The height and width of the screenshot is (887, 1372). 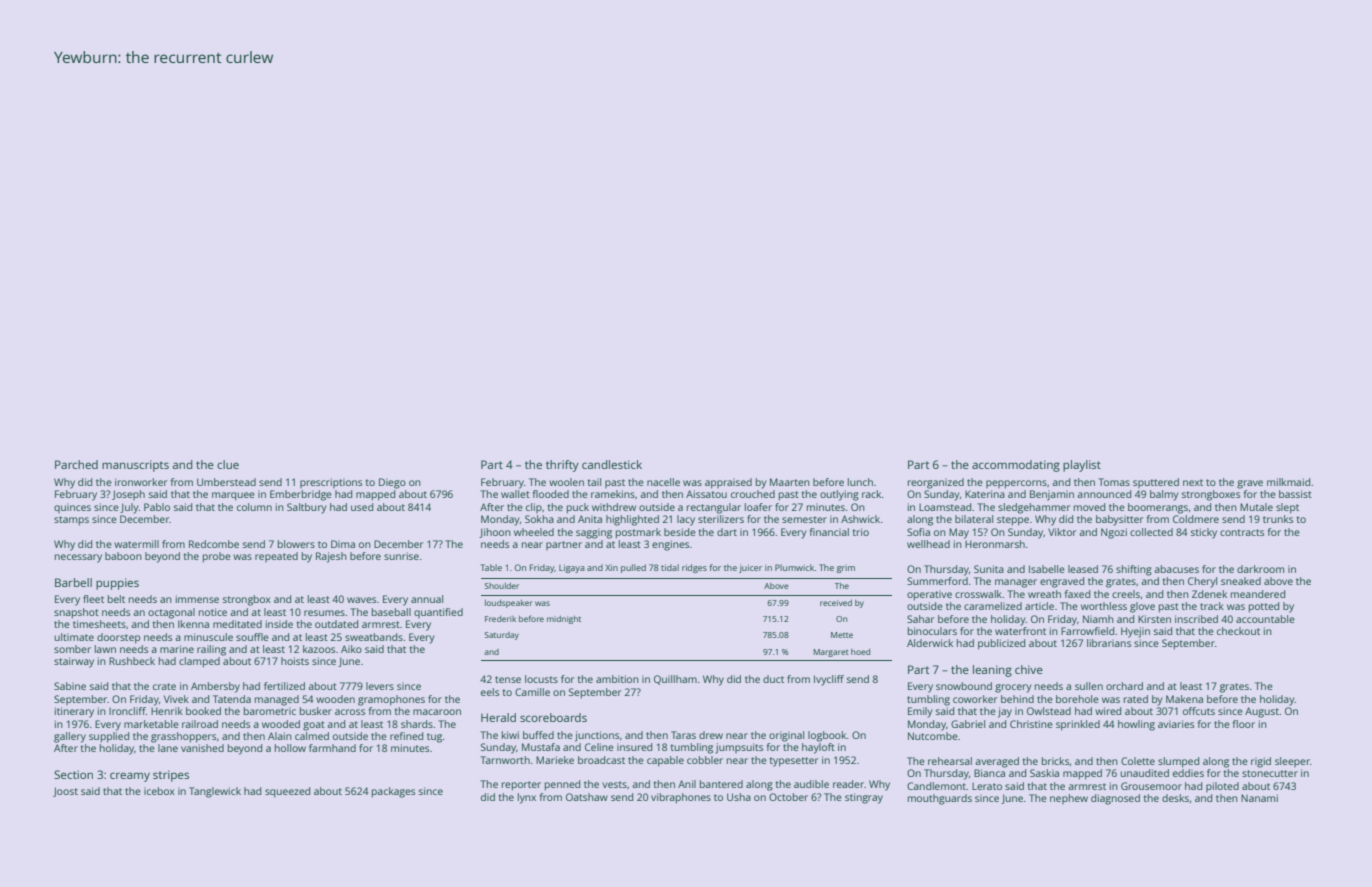 I want to click on wired, so click(x=1108, y=711).
